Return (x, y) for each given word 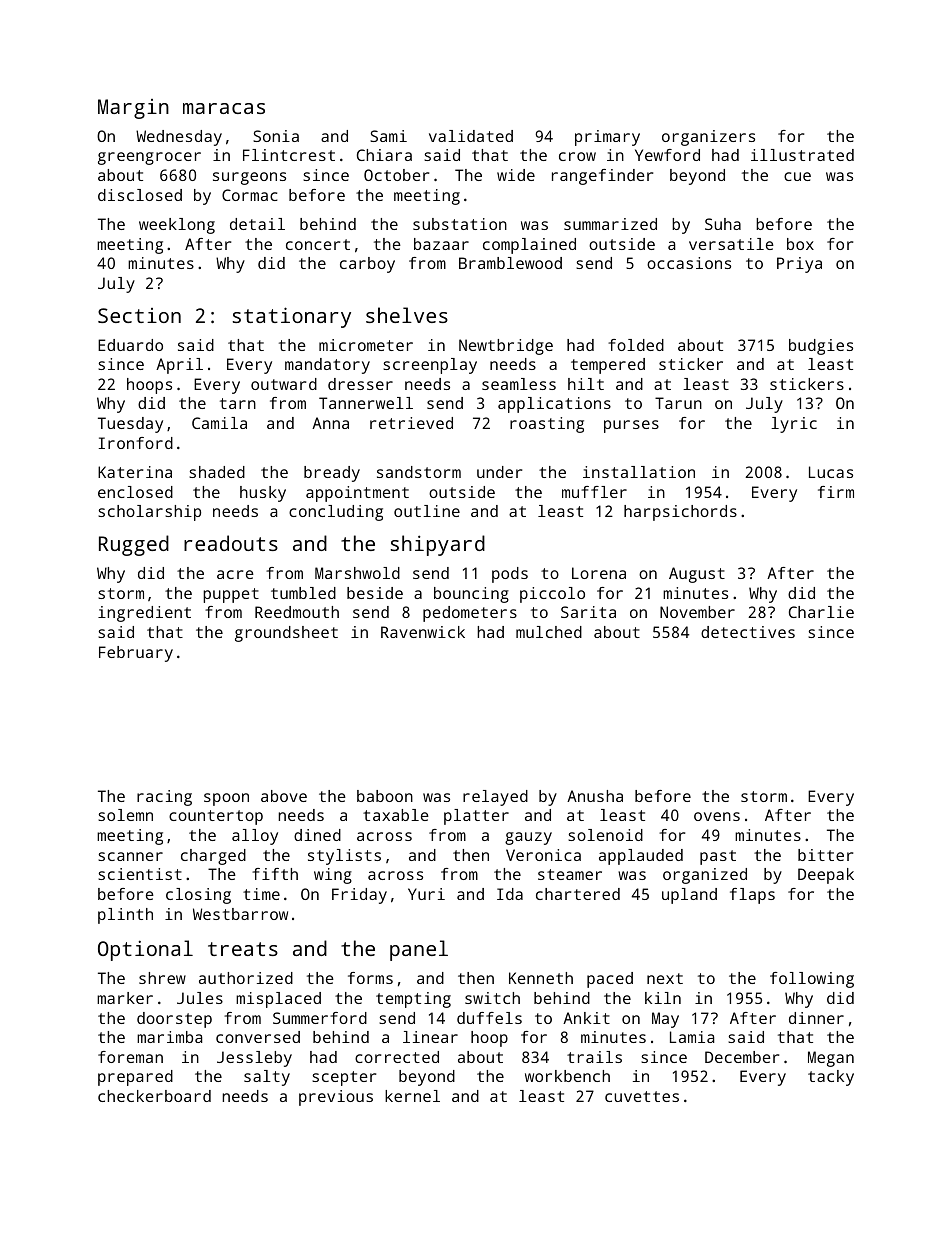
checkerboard (154, 1096)
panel (419, 950)
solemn (125, 815)
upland (689, 896)
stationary (292, 317)
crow (577, 156)
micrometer (366, 345)
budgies (821, 347)
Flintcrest (289, 155)
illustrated (802, 155)
